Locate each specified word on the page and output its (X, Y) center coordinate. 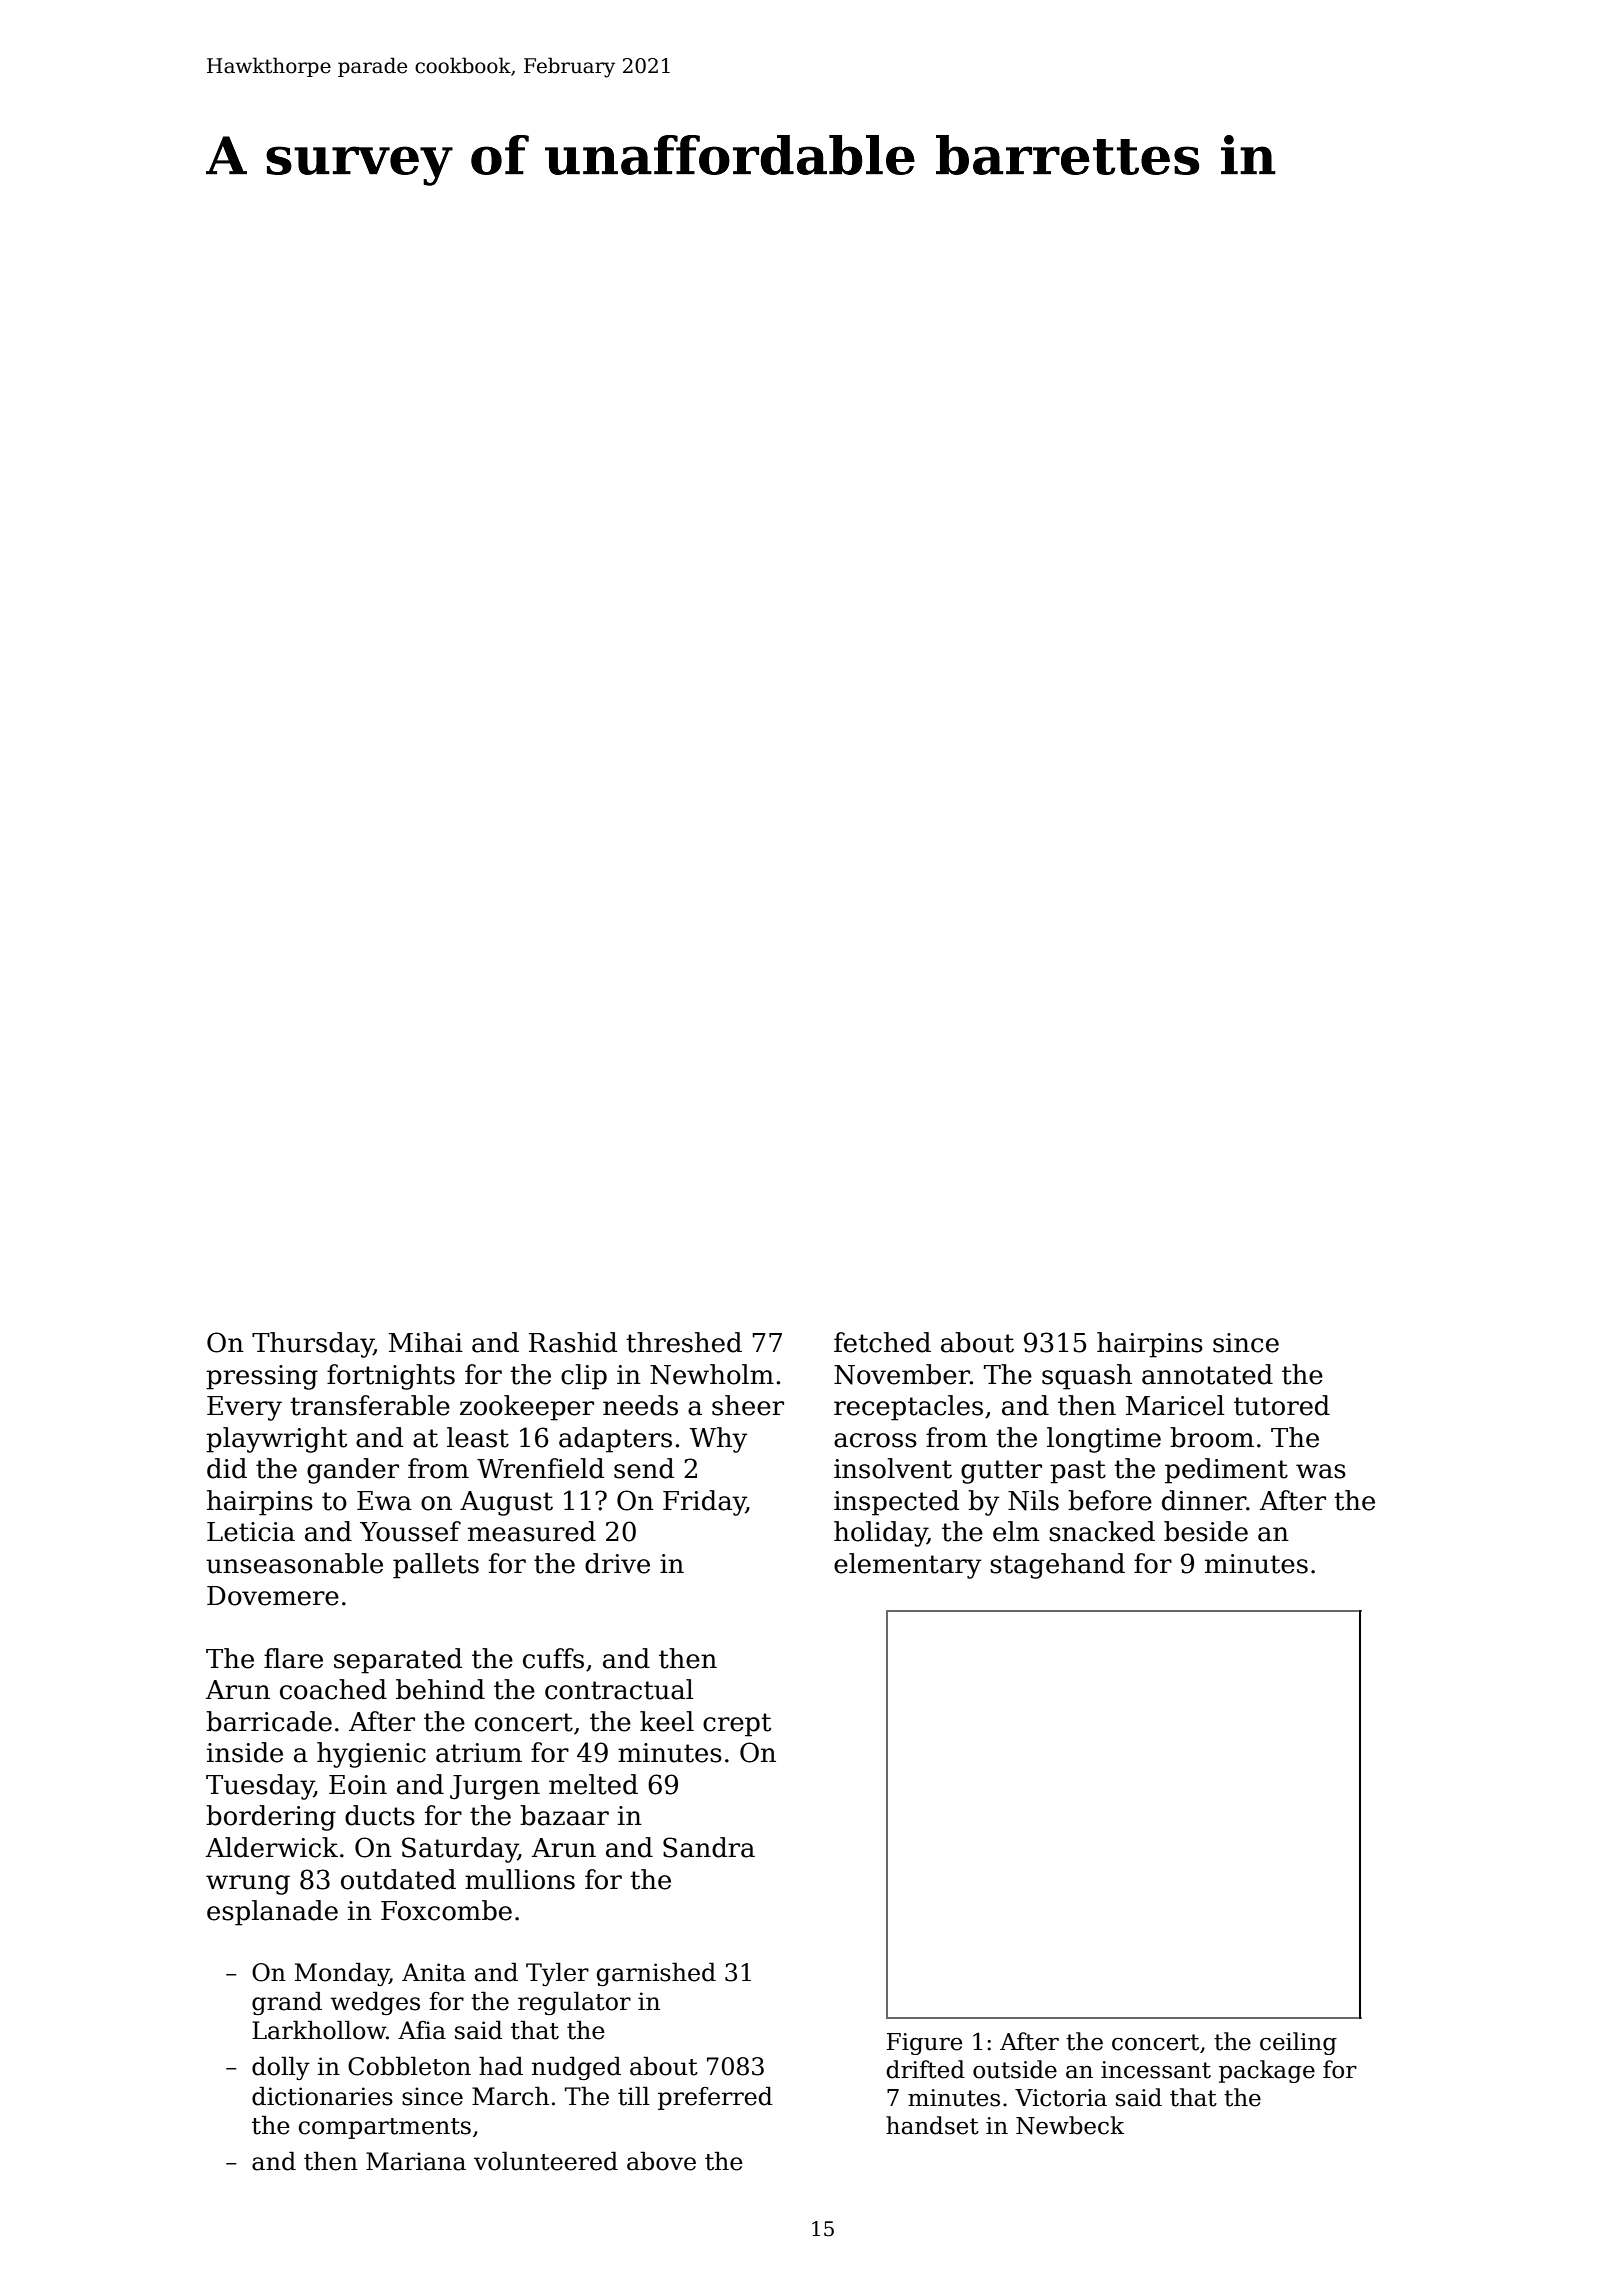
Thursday (313, 1345)
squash (1087, 1377)
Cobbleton (409, 2066)
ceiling (1298, 2043)
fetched (882, 1342)
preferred (715, 2098)
